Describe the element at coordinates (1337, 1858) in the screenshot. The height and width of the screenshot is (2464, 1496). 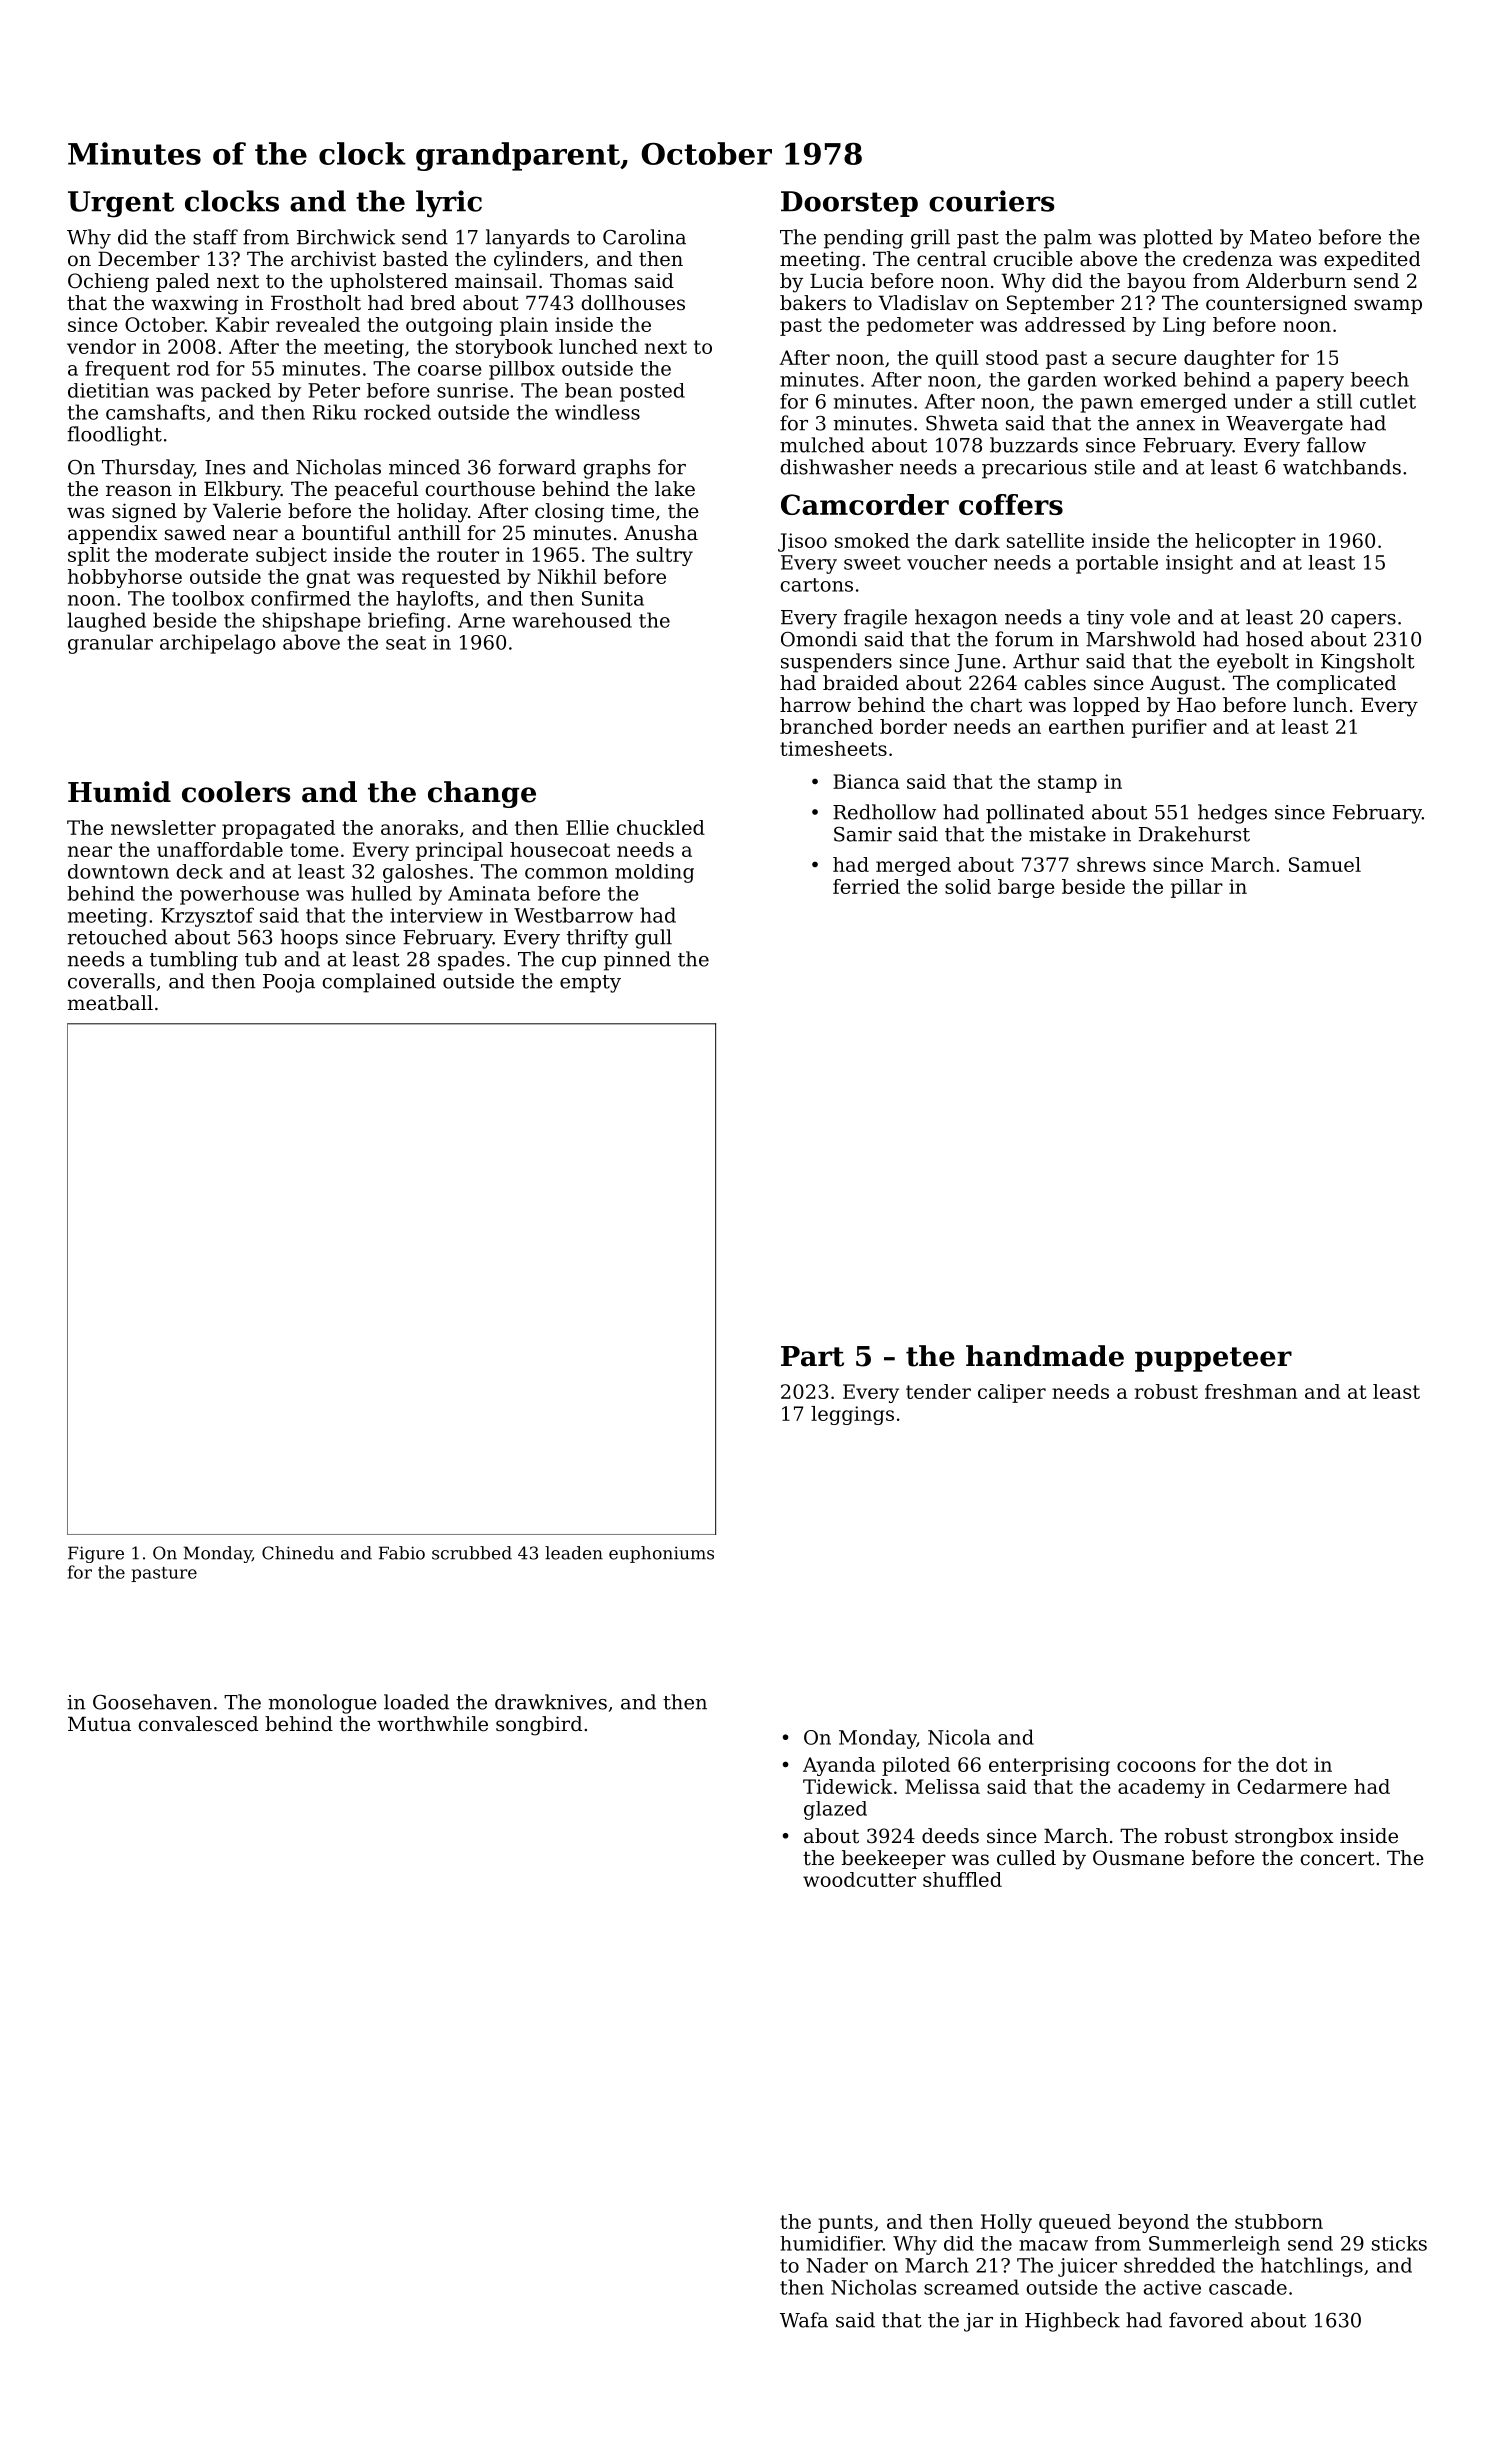
I see `concert` at that location.
